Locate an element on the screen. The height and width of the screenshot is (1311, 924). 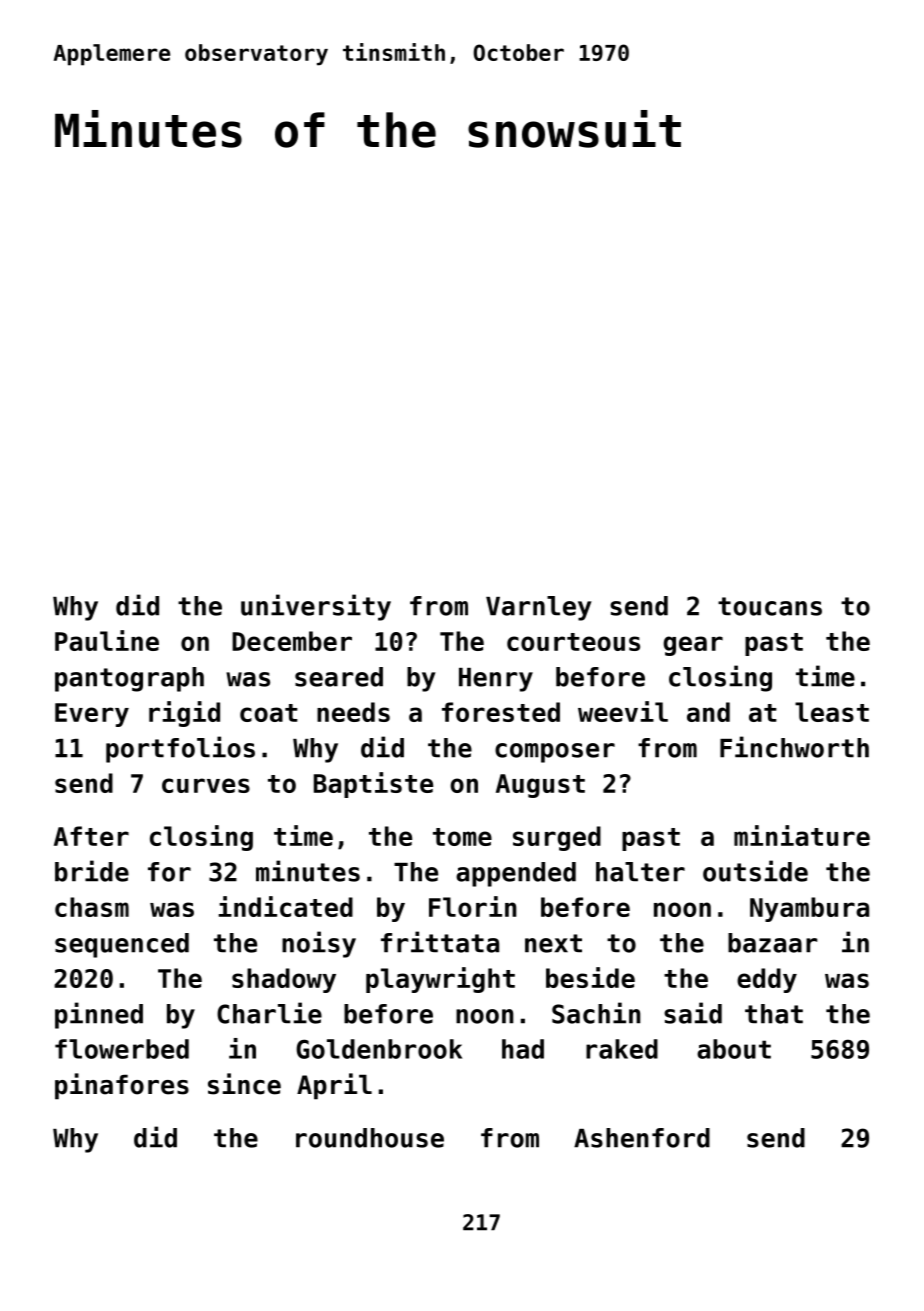
April is located at coordinates (334, 1086).
